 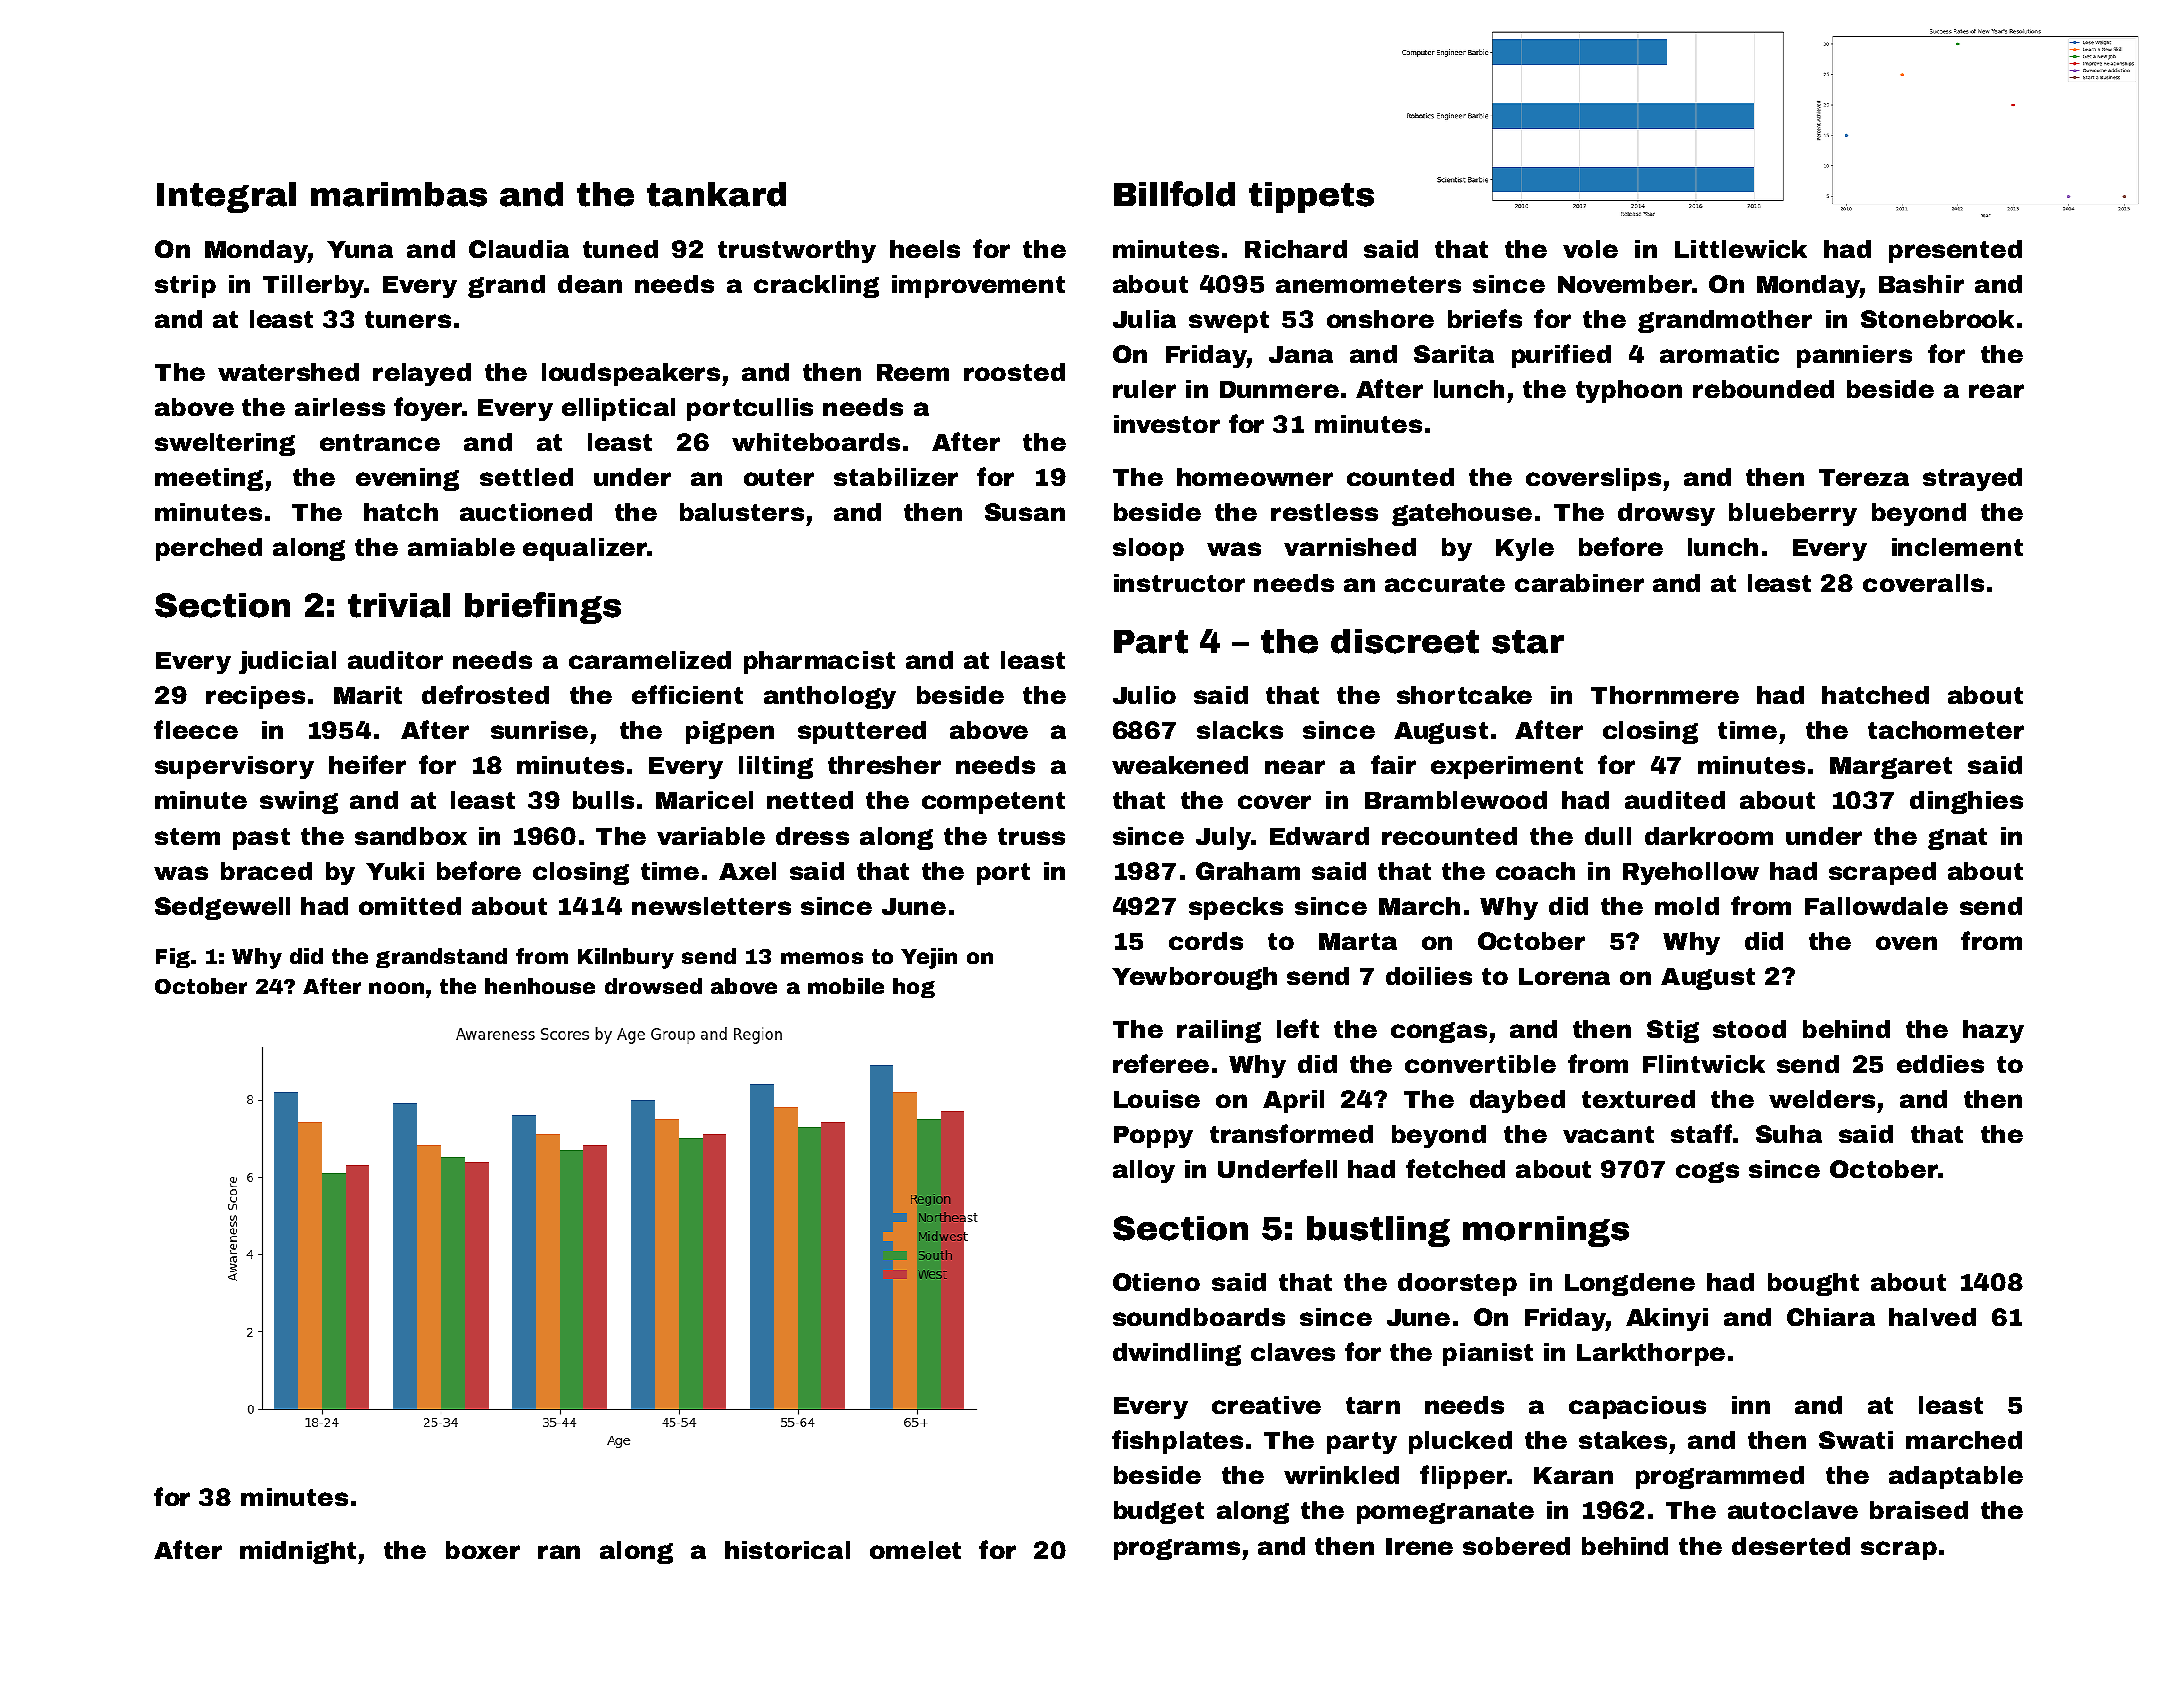 I want to click on outer, so click(x=779, y=477).
